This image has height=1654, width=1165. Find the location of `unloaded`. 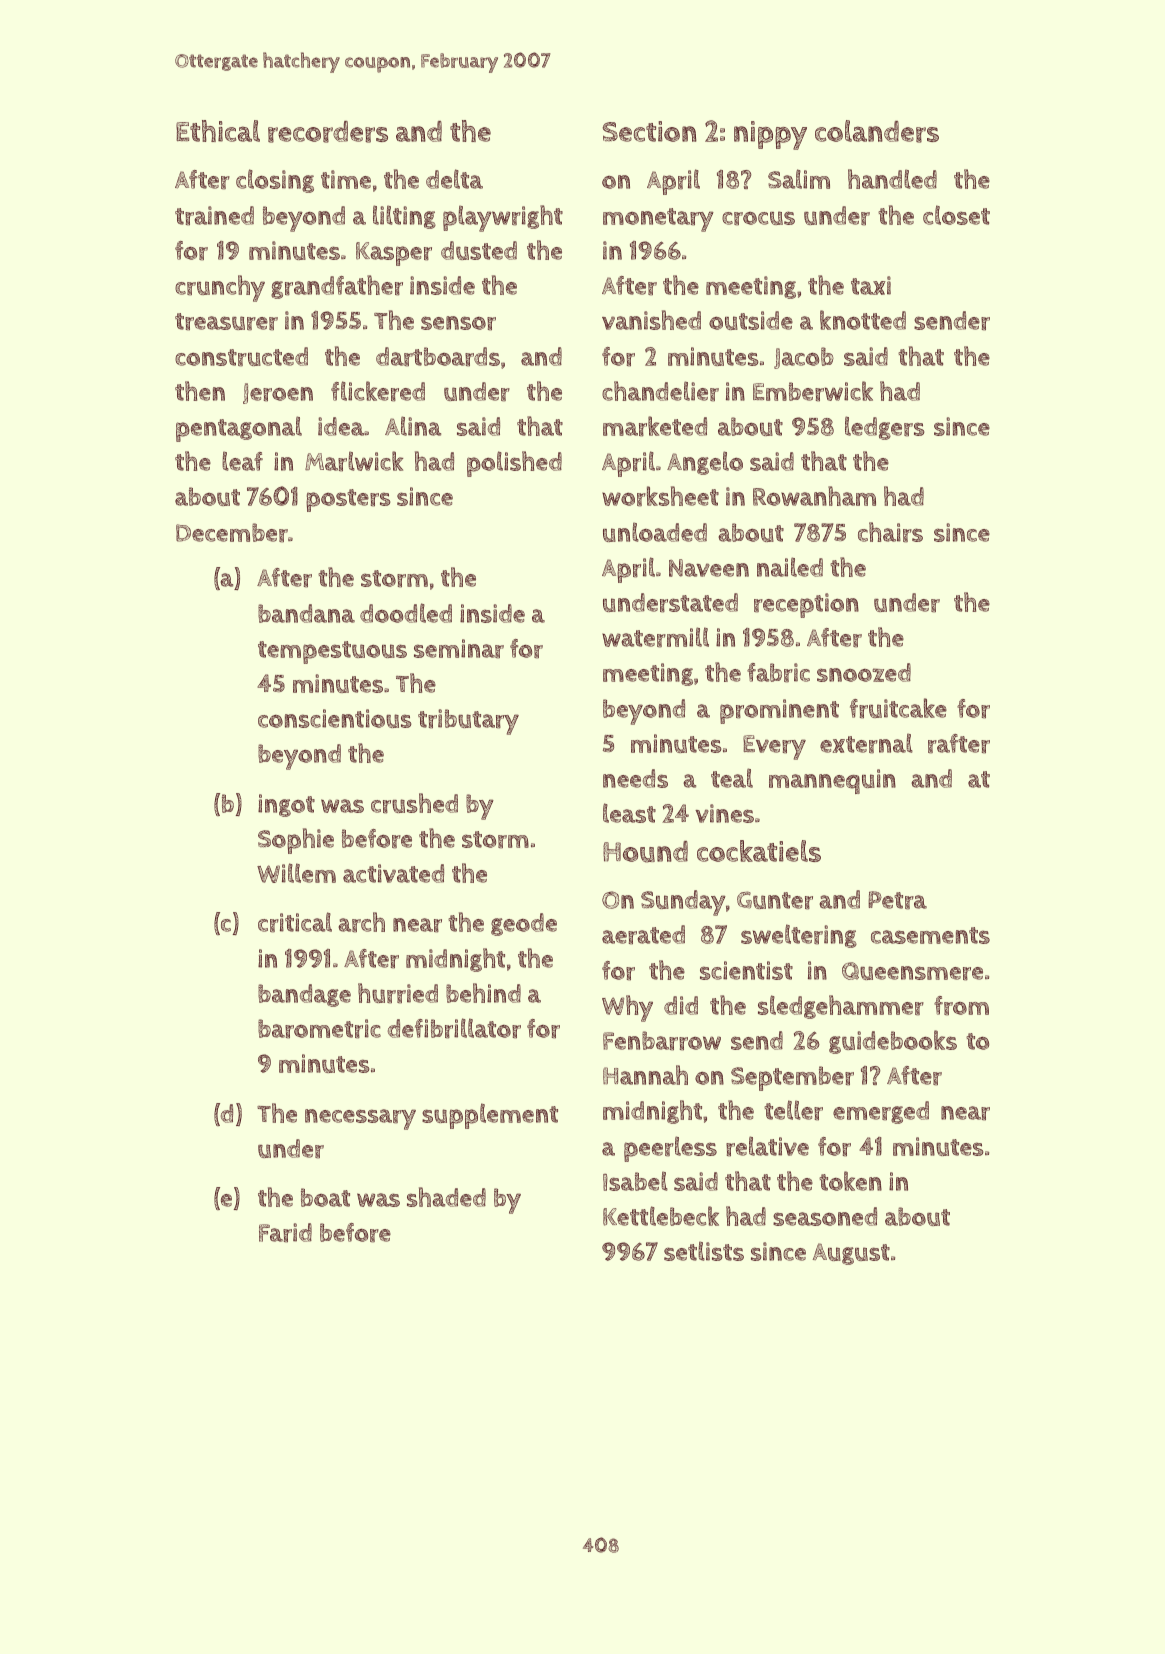

unloaded is located at coordinates (655, 532).
